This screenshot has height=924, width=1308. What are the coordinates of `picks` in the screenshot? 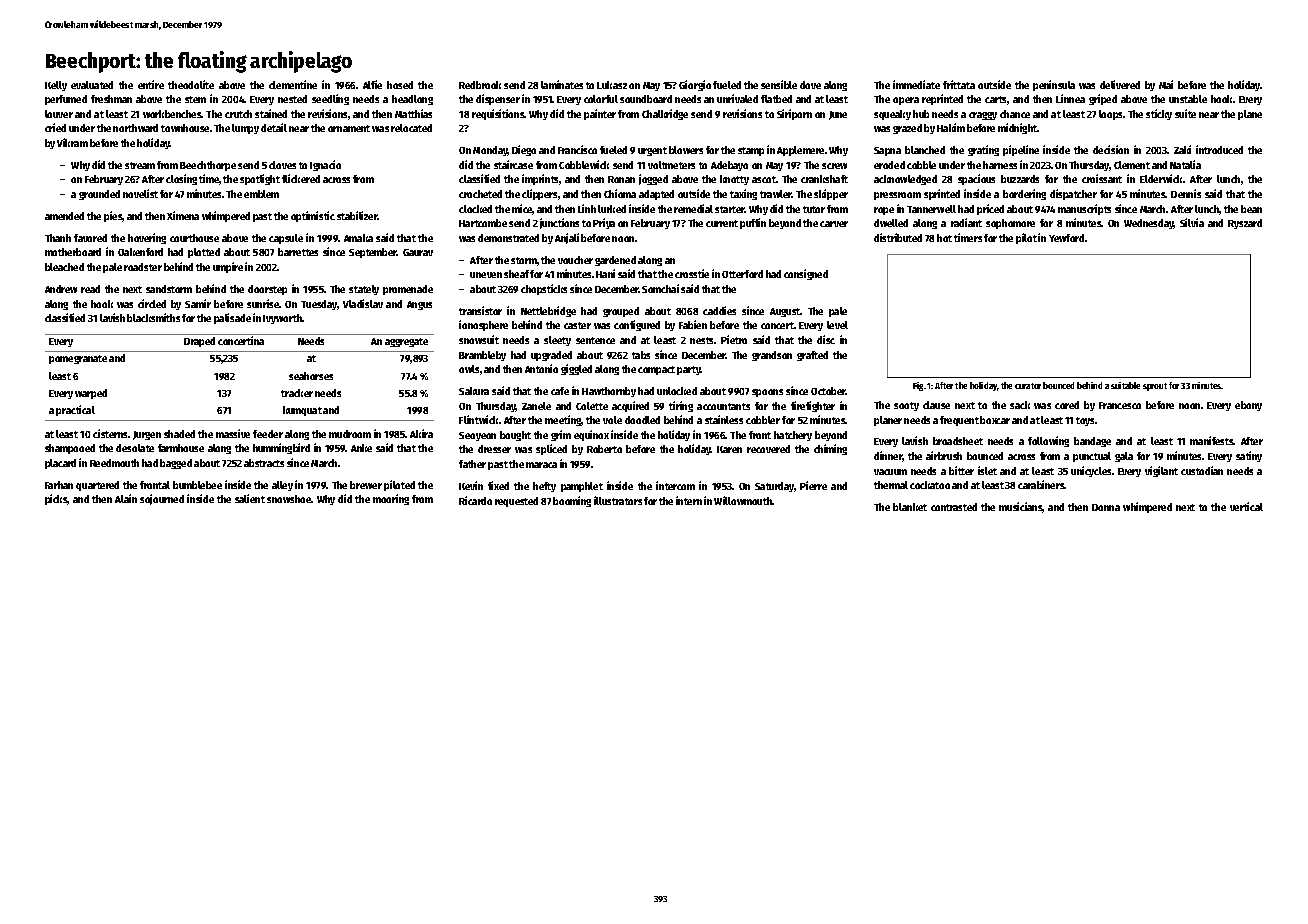 It's located at (56, 499).
